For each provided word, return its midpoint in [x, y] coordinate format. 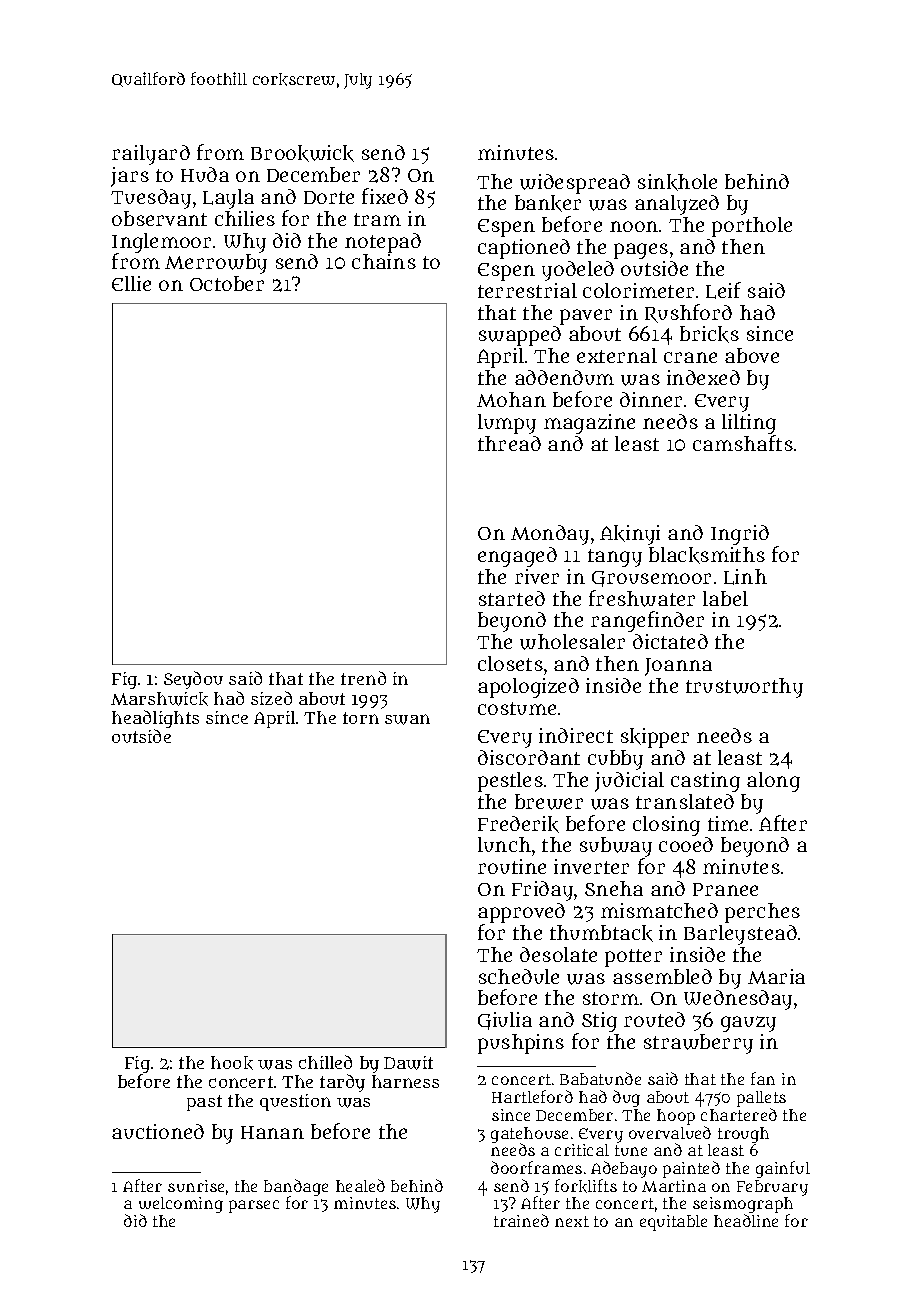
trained [521, 1220]
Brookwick [302, 153]
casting [705, 782]
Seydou [193, 680]
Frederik [518, 824]
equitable [673, 1223]
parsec [254, 1206]
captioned [524, 249]
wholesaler [572, 642]
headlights [155, 719]
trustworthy [744, 688]
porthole [752, 227]
